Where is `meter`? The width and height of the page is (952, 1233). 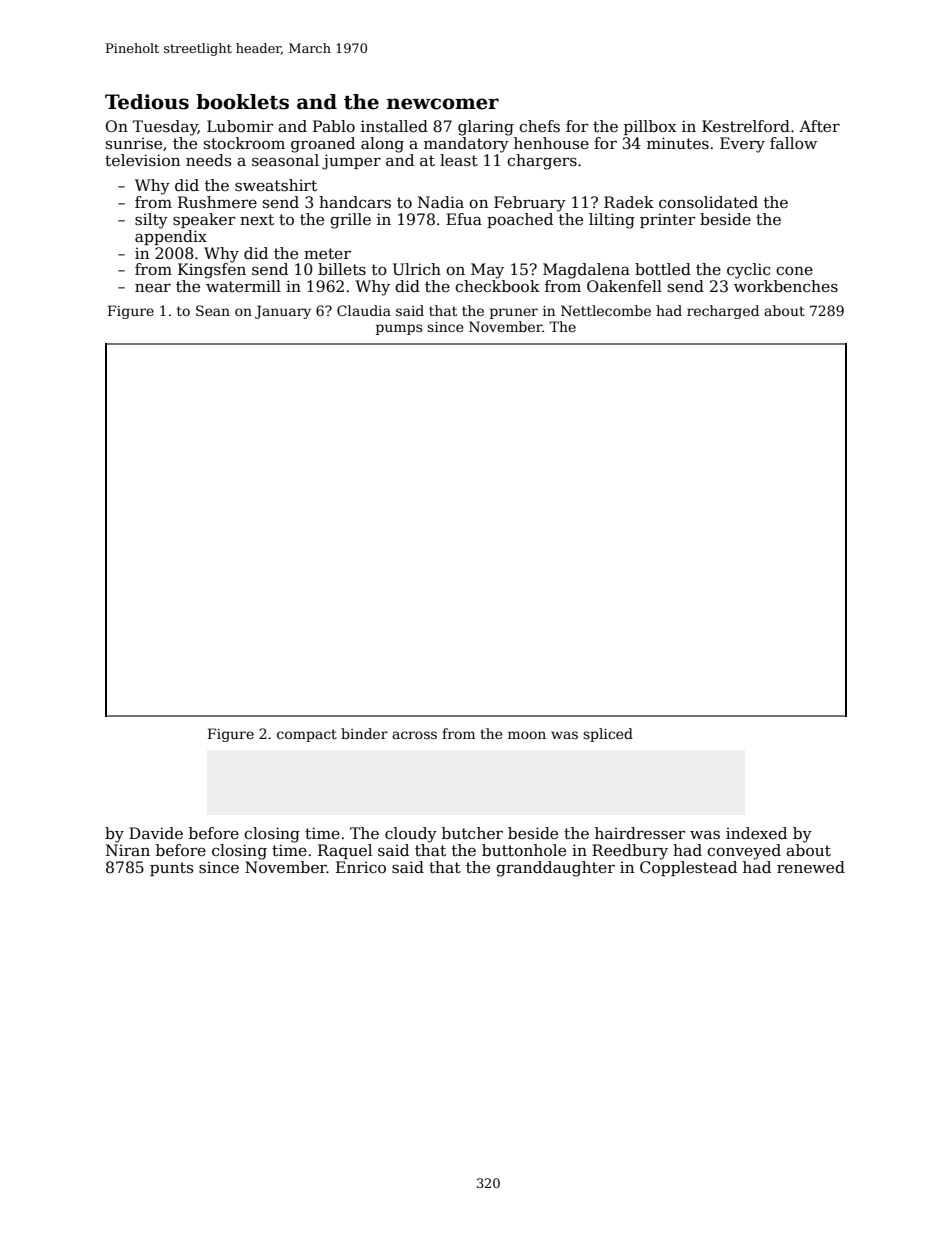 meter is located at coordinates (327, 254).
